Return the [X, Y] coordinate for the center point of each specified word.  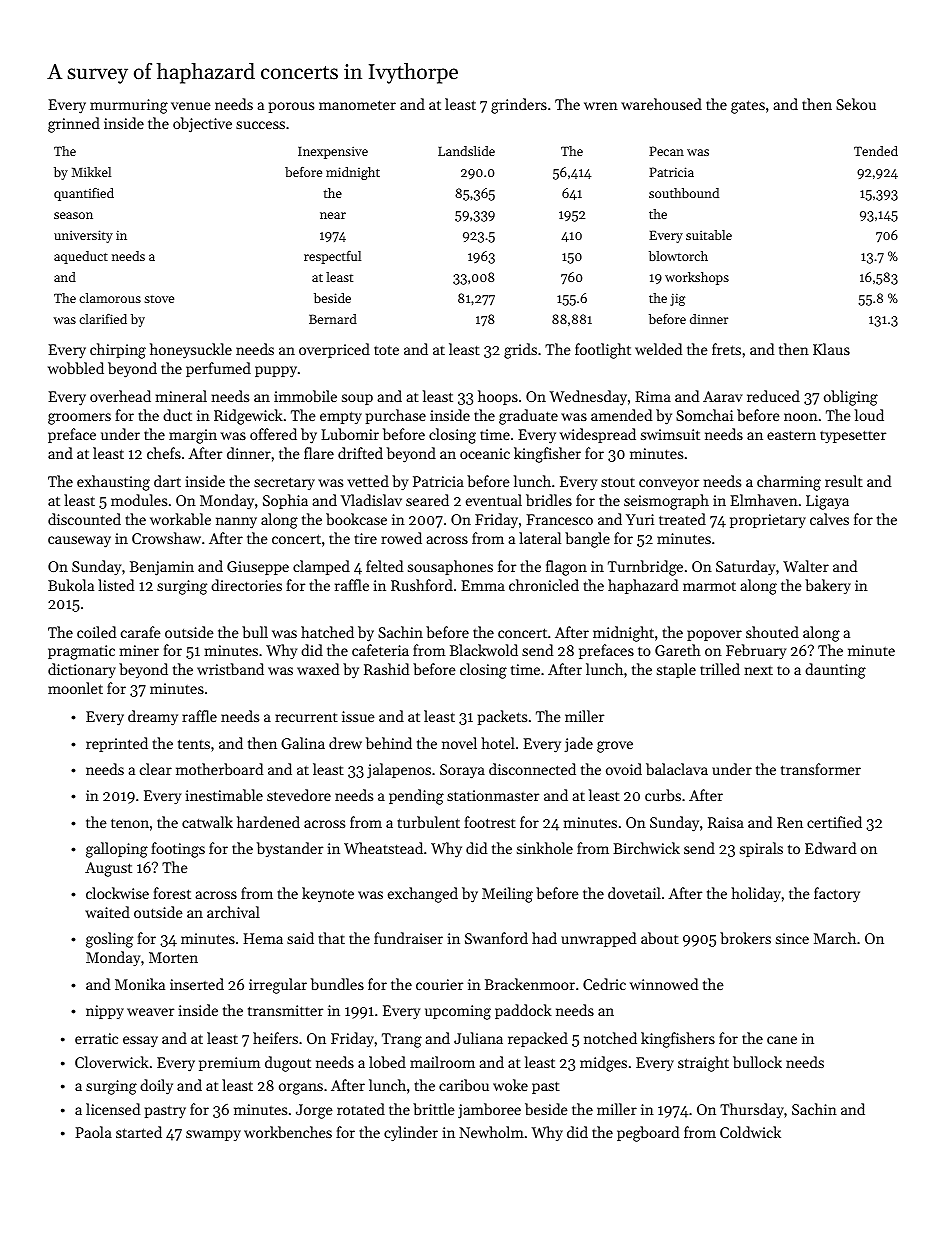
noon [801, 417]
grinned [74, 125]
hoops [498, 397]
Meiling [507, 895]
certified [834, 822]
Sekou [856, 104]
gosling [109, 940]
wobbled [76, 368]
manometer [357, 105]
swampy [213, 1135]
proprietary [768, 521]
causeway [79, 542]
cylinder [411, 1134]
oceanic [485, 453]
